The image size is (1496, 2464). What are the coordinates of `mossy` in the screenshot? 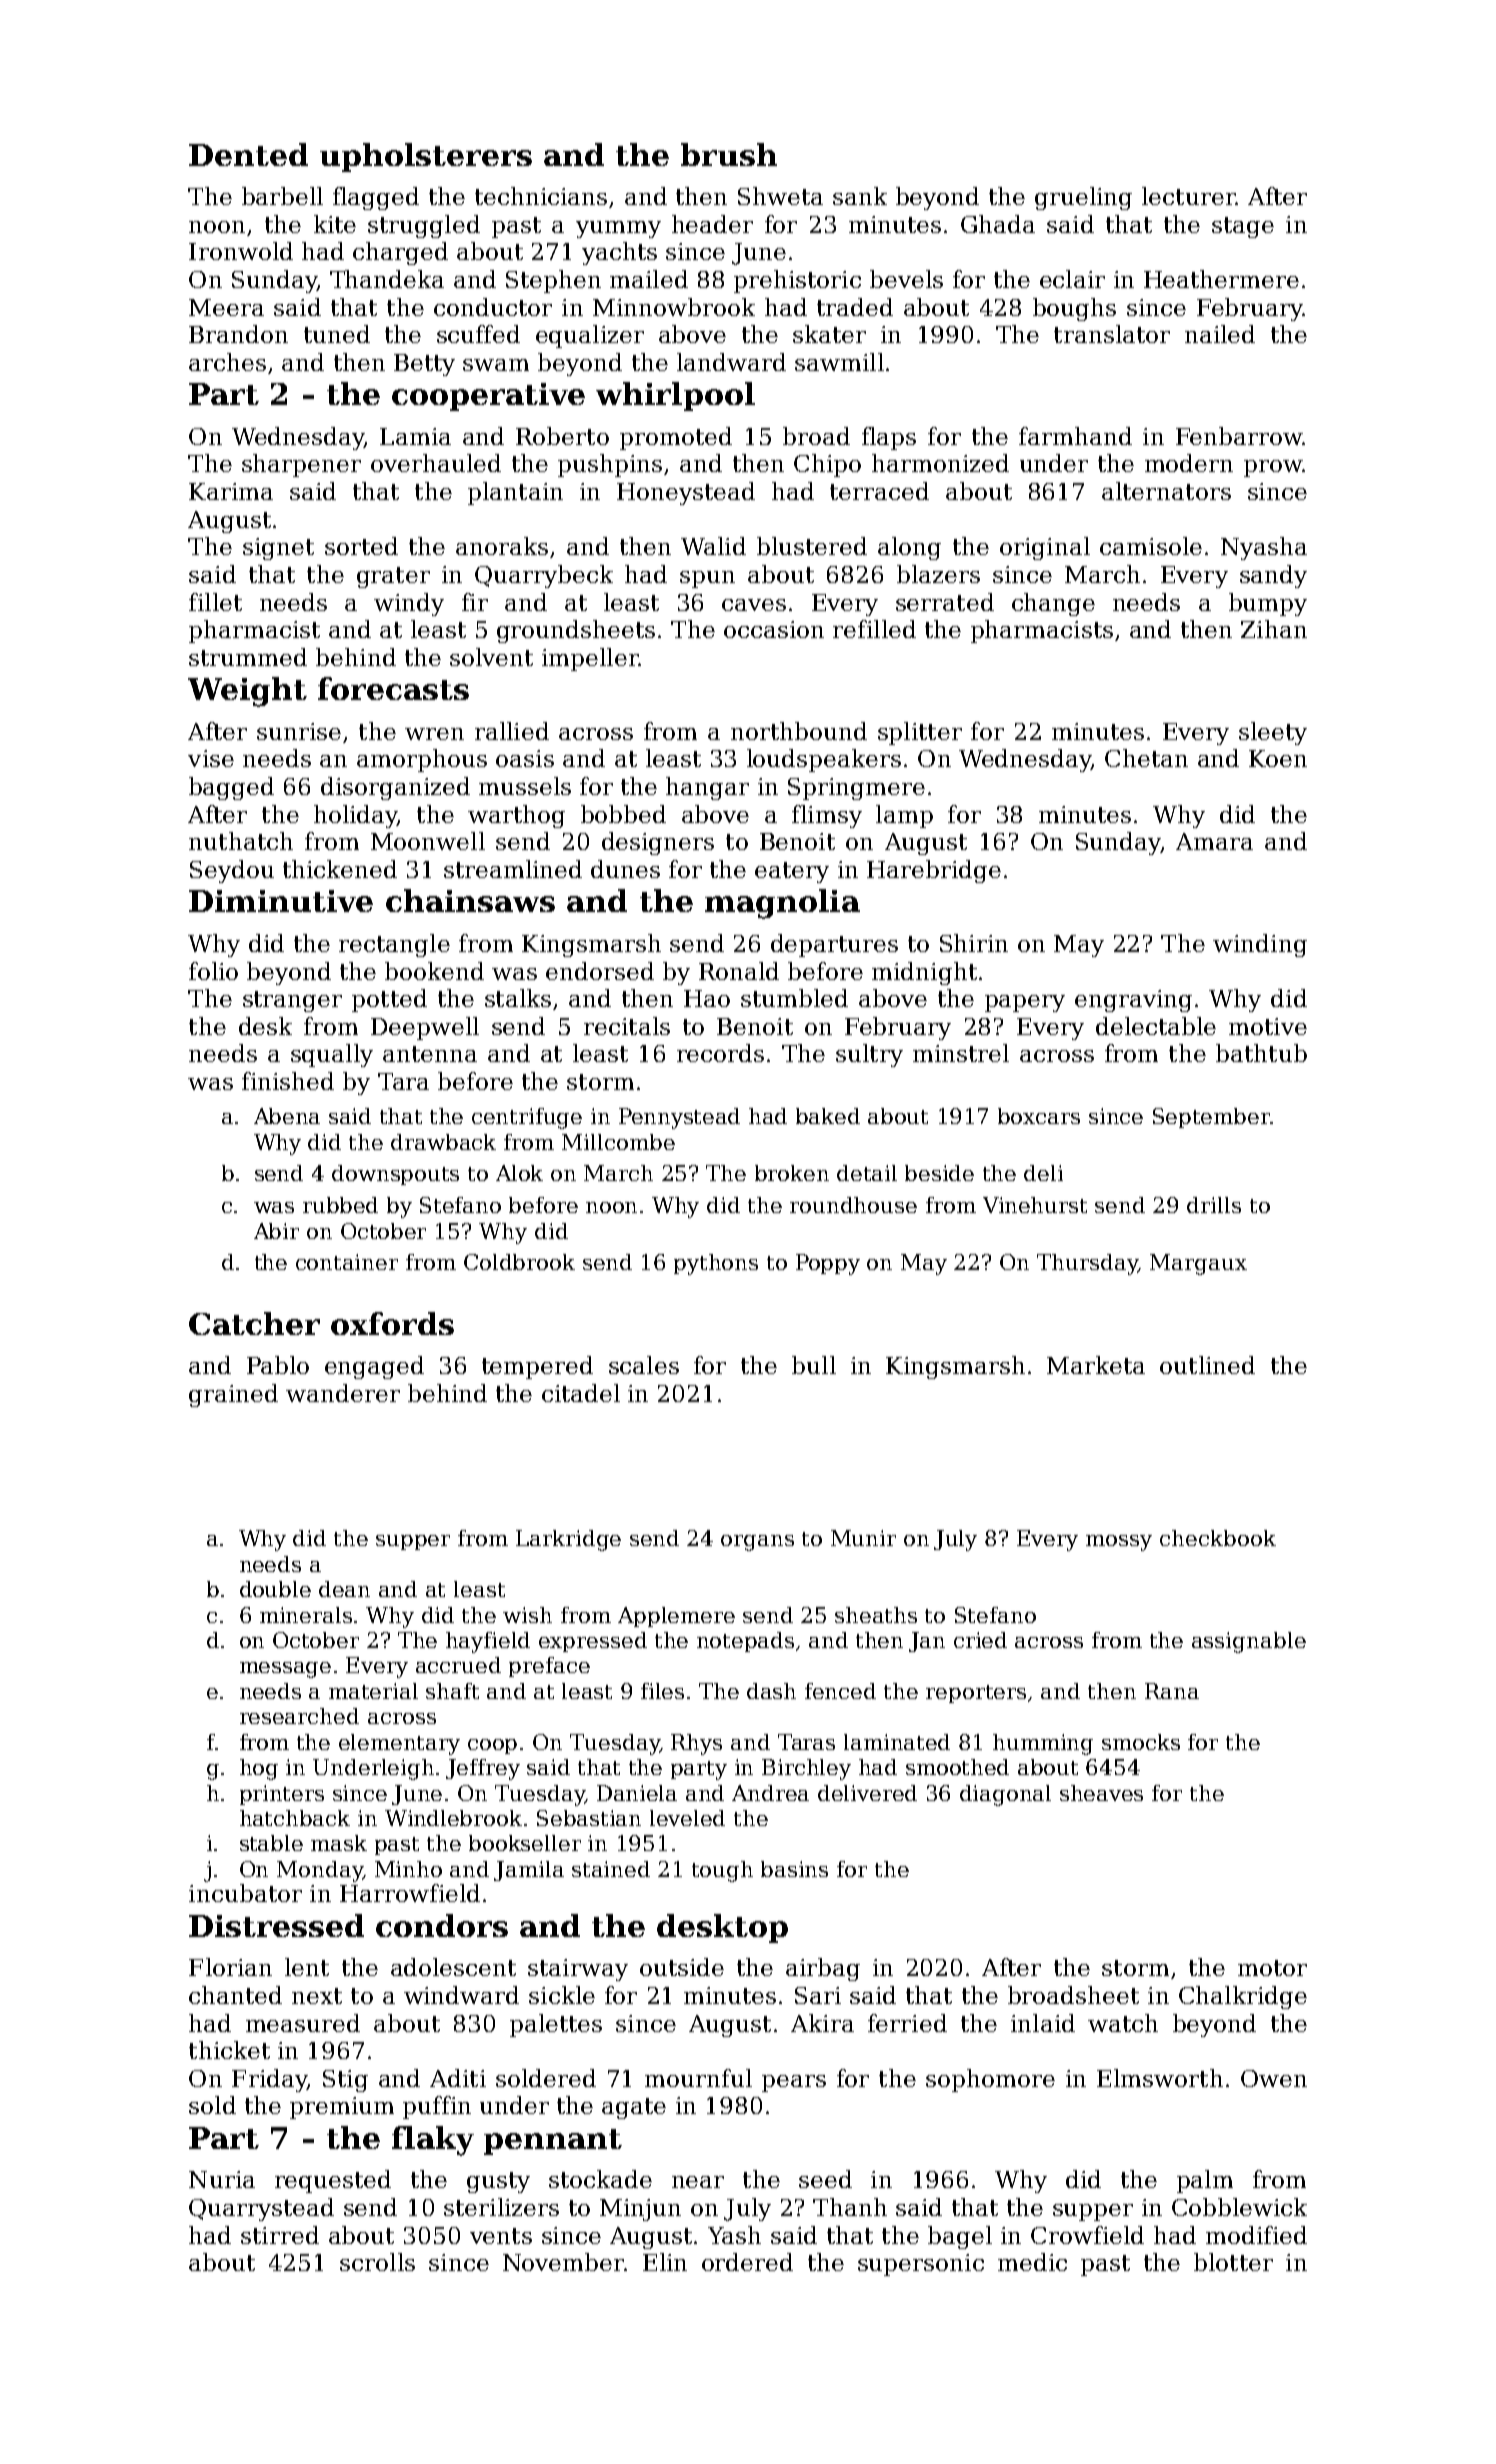 It's located at (1119, 1543).
